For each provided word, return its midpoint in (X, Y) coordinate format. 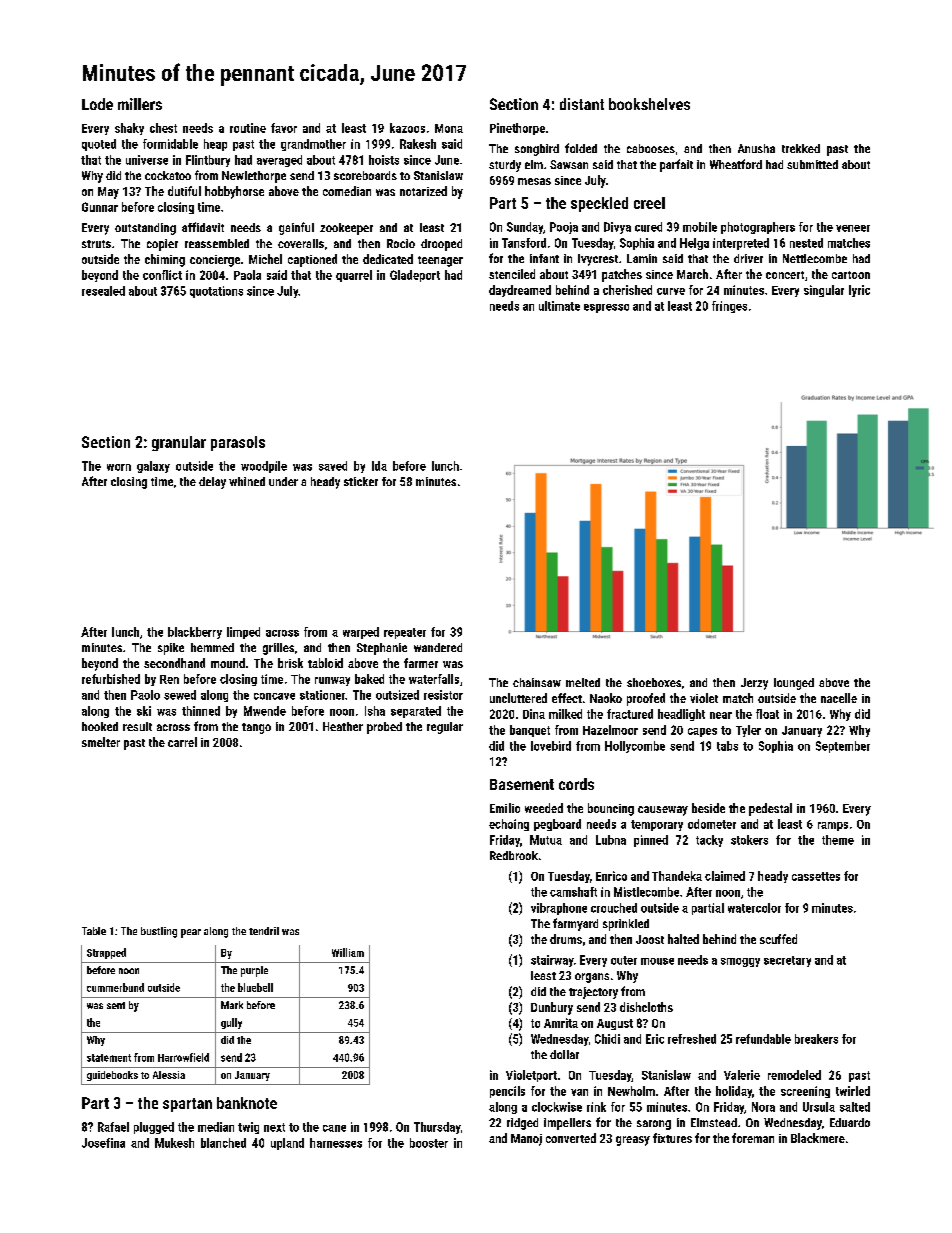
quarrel (354, 276)
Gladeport (415, 276)
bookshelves (649, 104)
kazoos (407, 128)
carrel (182, 742)
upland (287, 1144)
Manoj (526, 1140)
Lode (97, 104)
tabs (727, 746)
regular (445, 728)
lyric (859, 291)
